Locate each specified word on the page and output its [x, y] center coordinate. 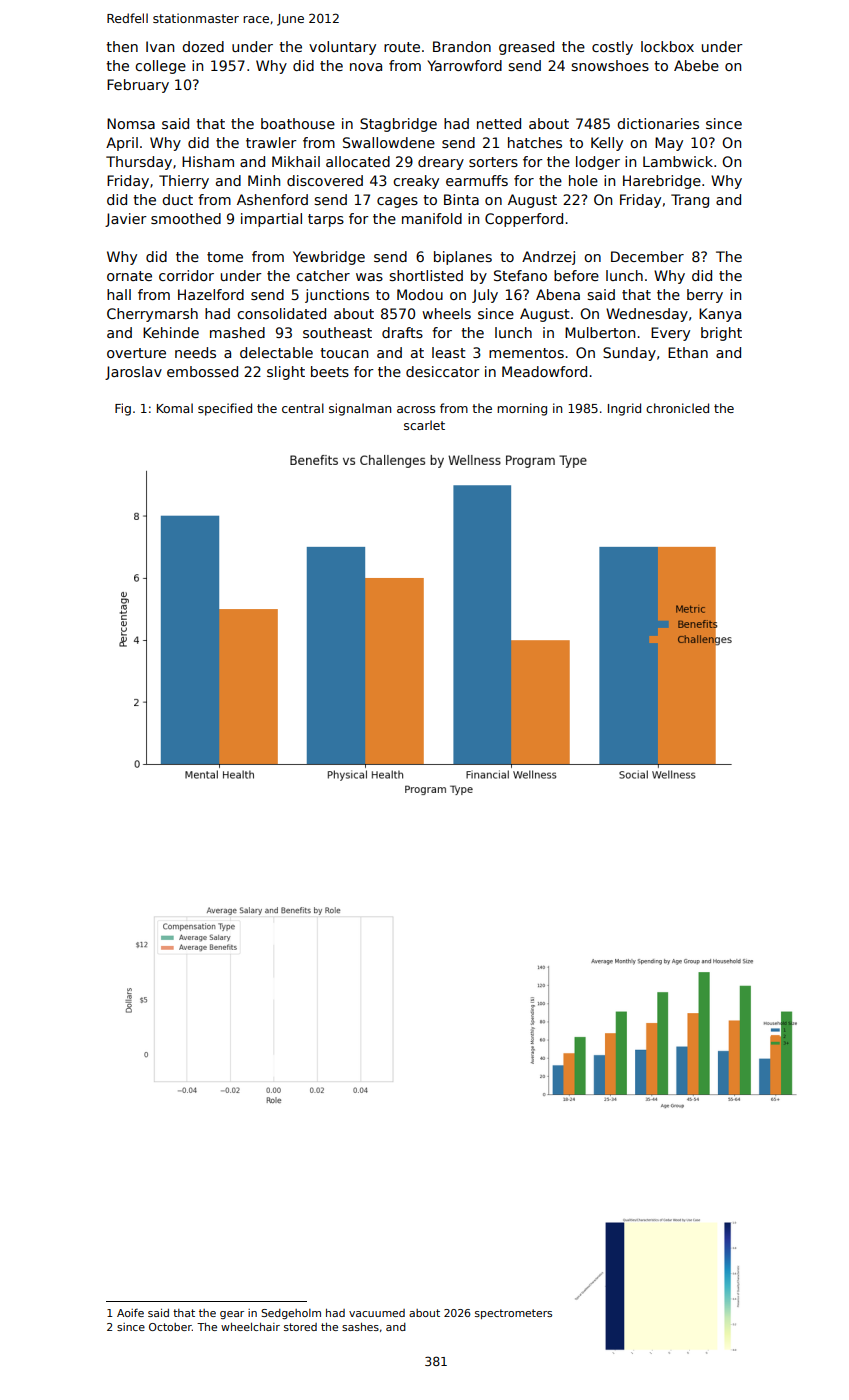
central [303, 408]
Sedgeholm [291, 1314]
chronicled [677, 408]
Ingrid [624, 409]
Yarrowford [464, 65]
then [122, 46]
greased [526, 48]
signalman [360, 409]
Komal [175, 408]
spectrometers [513, 1314]
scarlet [424, 425]
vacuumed [377, 1313]
